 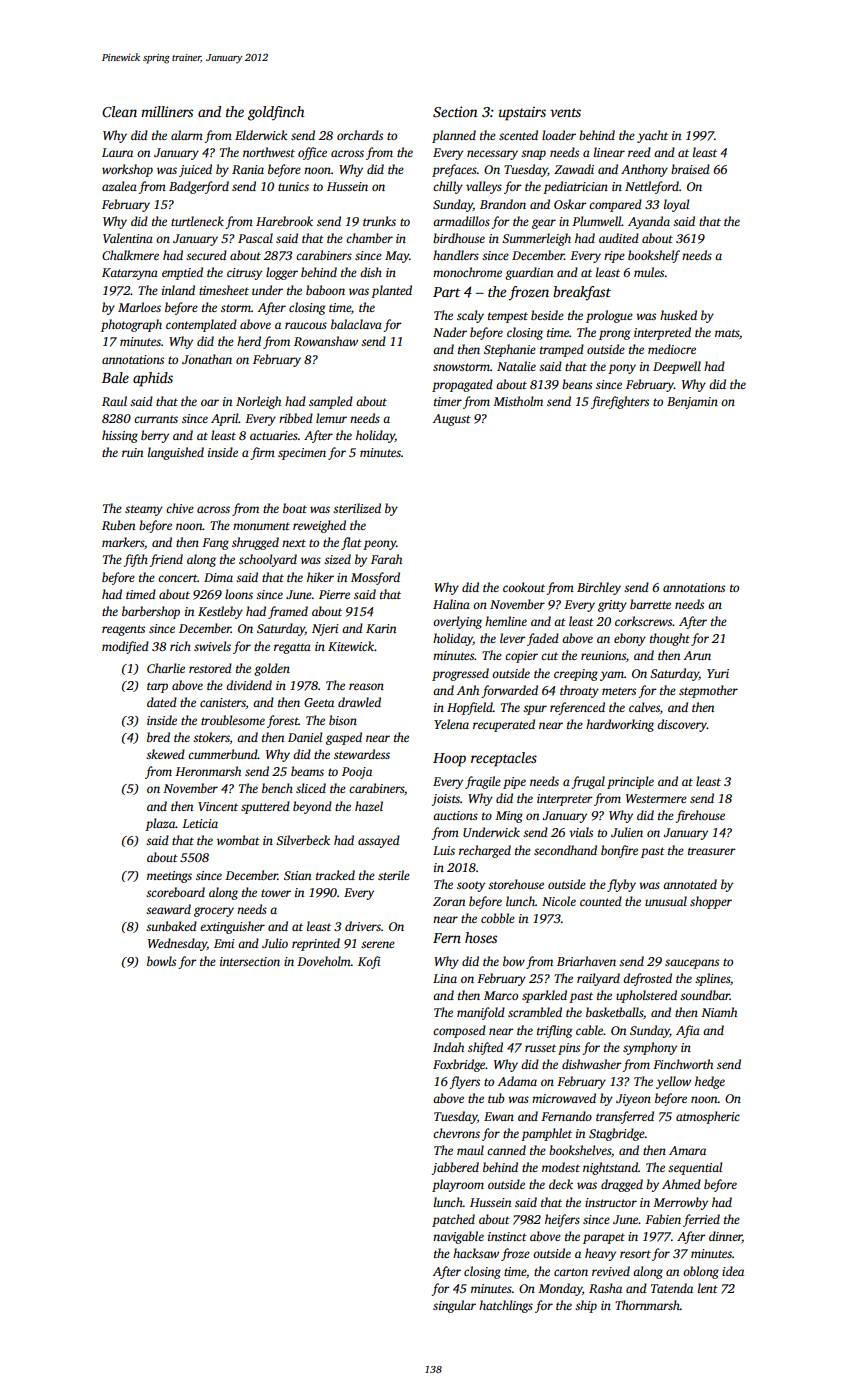 I want to click on herd, so click(x=249, y=341).
